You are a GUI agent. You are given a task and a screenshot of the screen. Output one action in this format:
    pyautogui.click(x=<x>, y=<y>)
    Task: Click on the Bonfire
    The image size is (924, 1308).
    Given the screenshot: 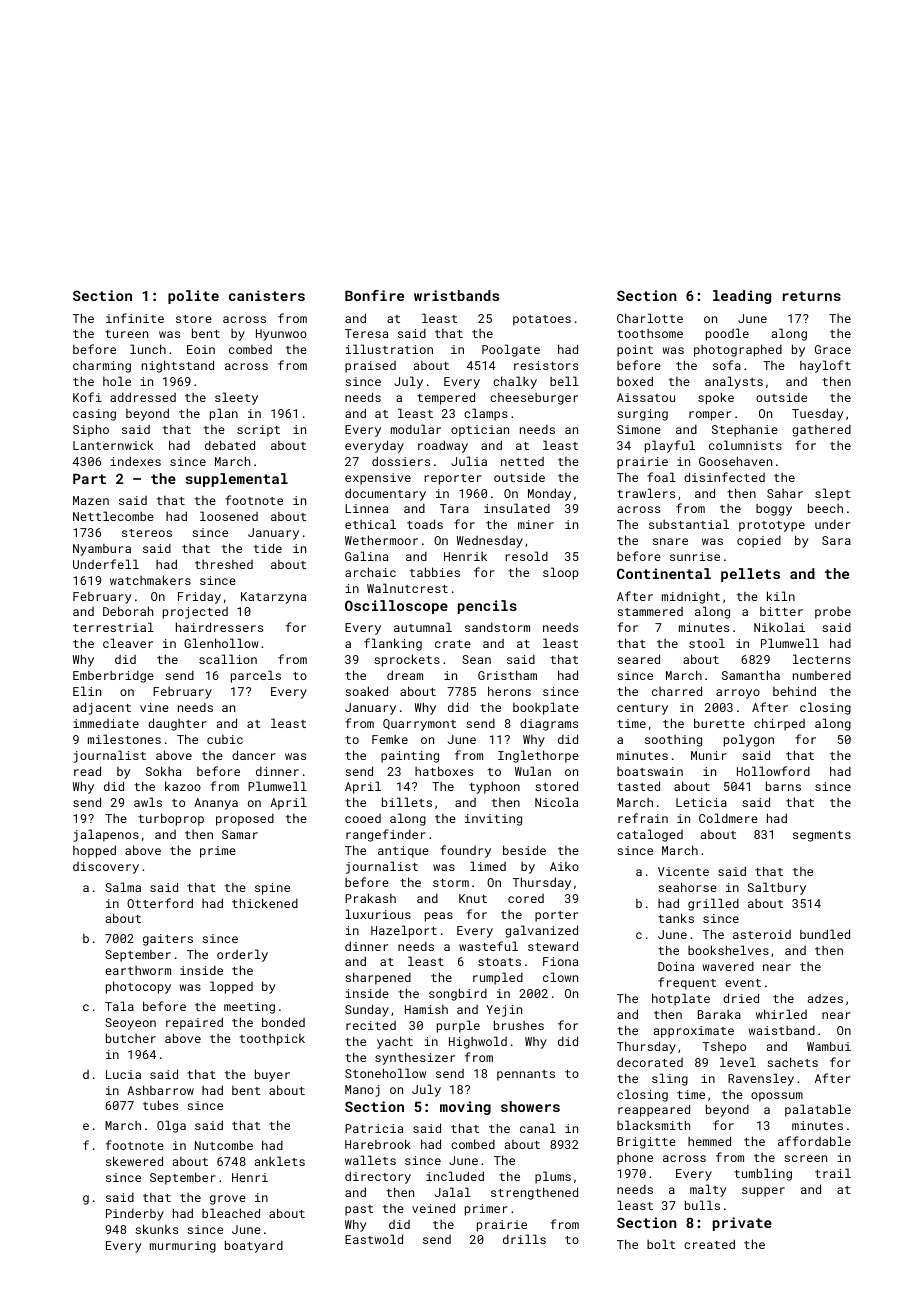 What is the action you would take?
    pyautogui.click(x=374, y=295)
